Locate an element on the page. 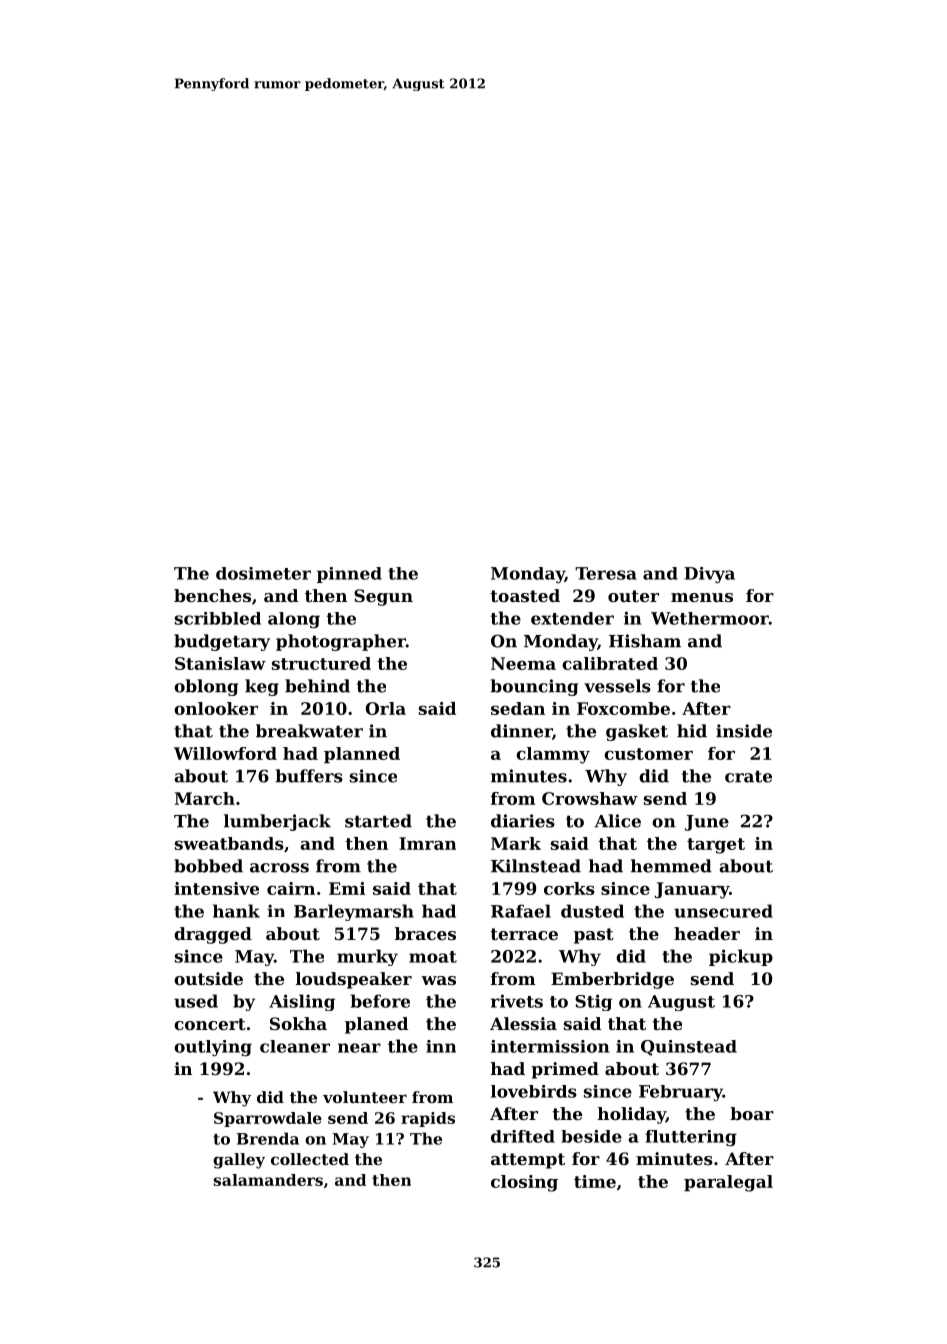 Image resolution: width=947 pixels, height=1344 pixels. holiday is located at coordinates (632, 1115).
